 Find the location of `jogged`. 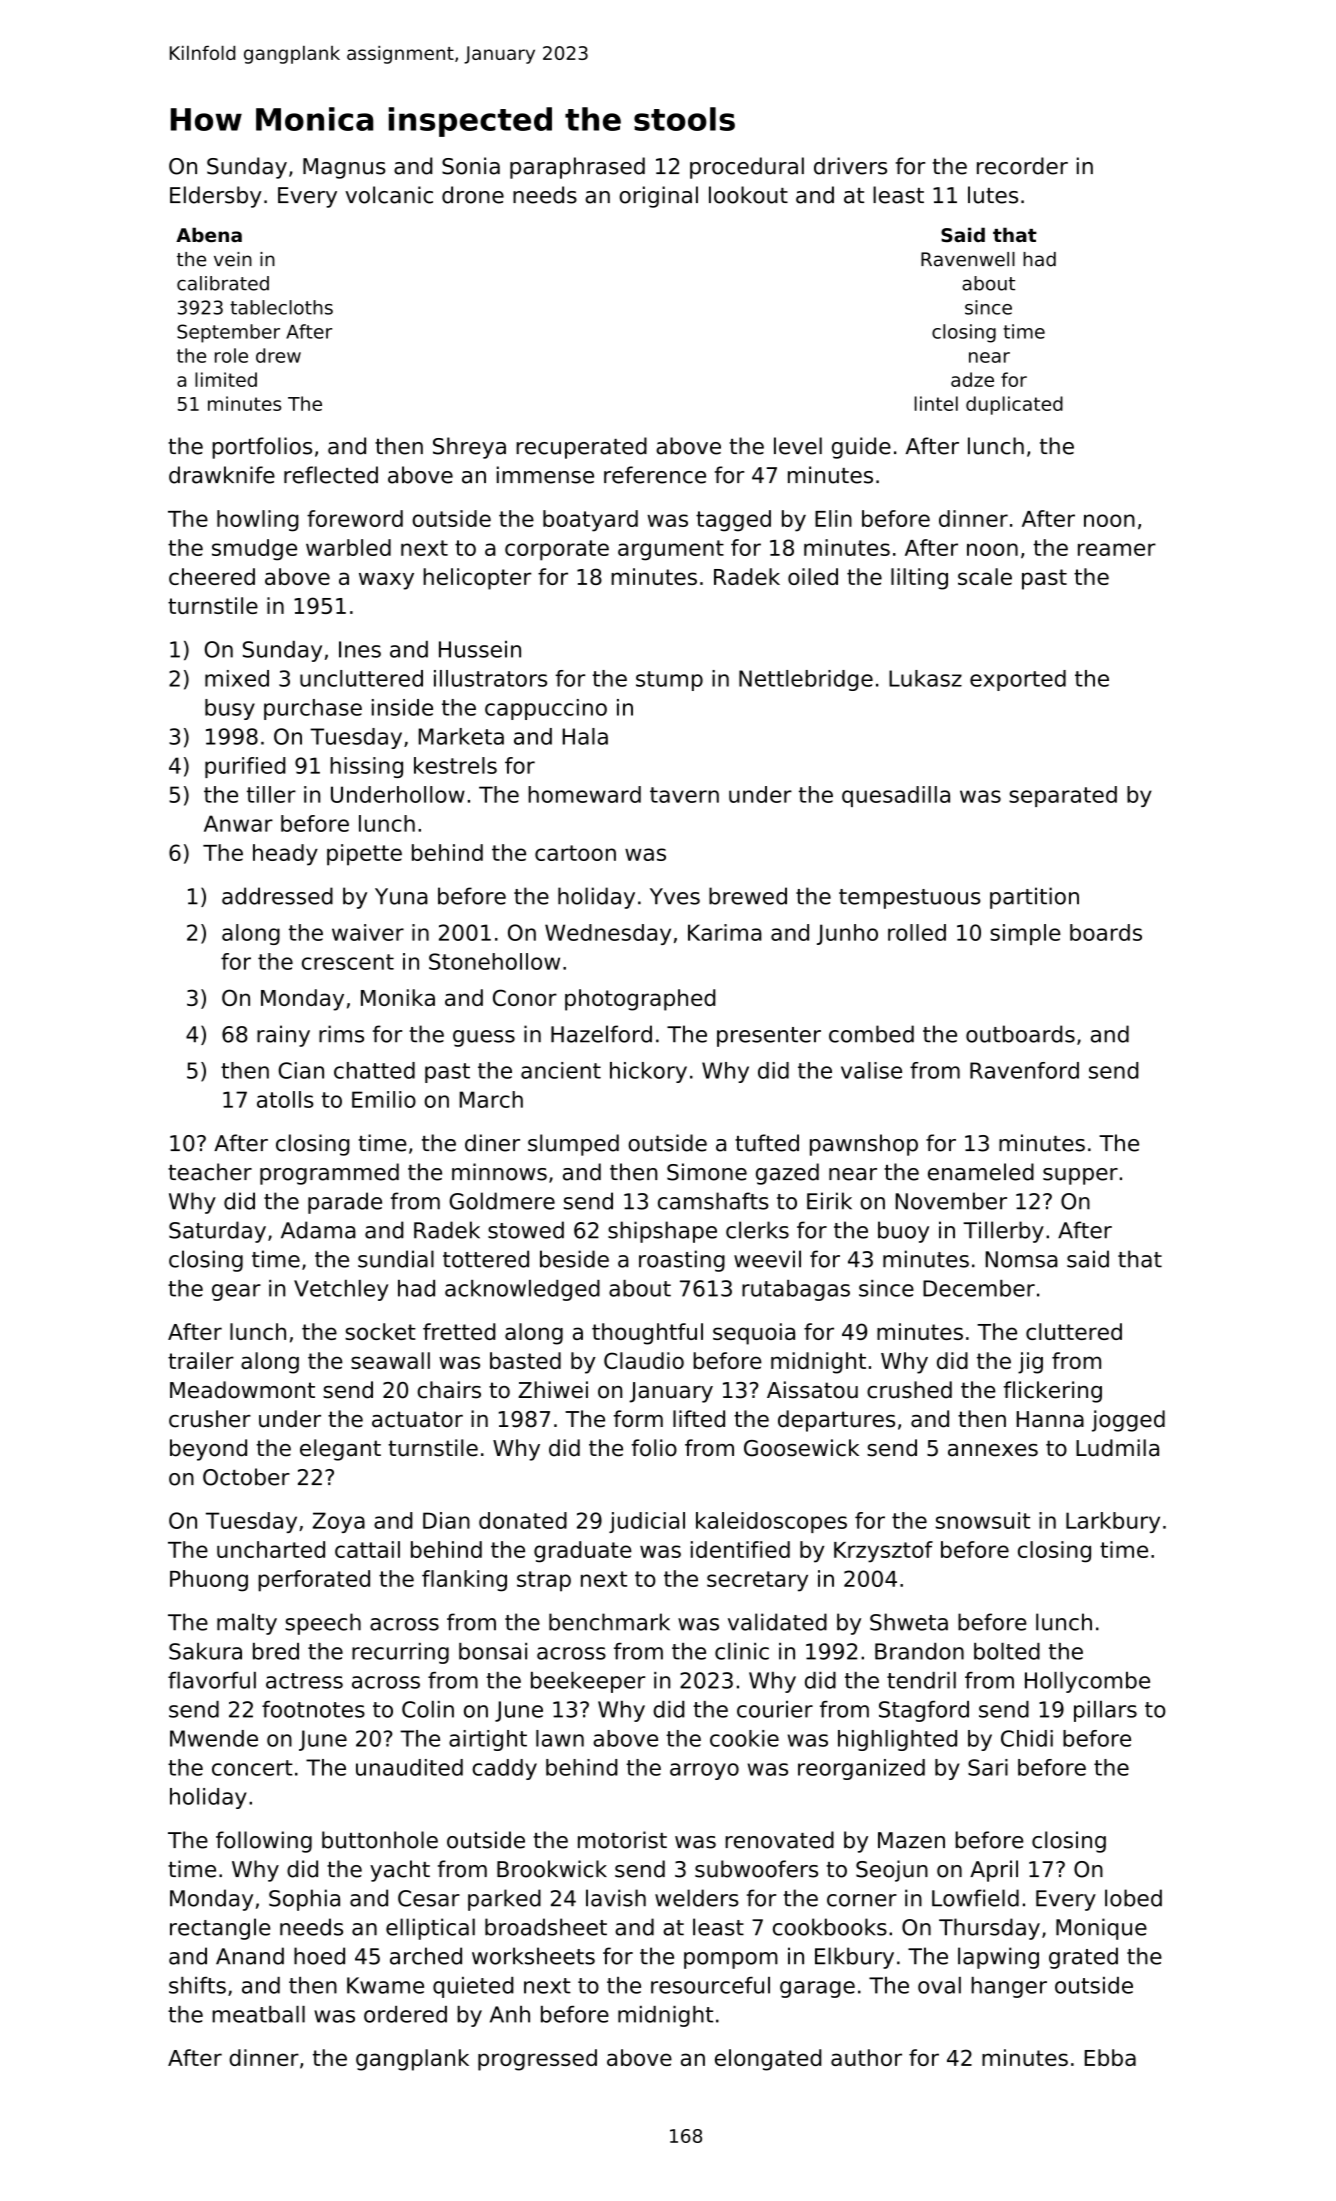

jogged is located at coordinates (1128, 1421).
